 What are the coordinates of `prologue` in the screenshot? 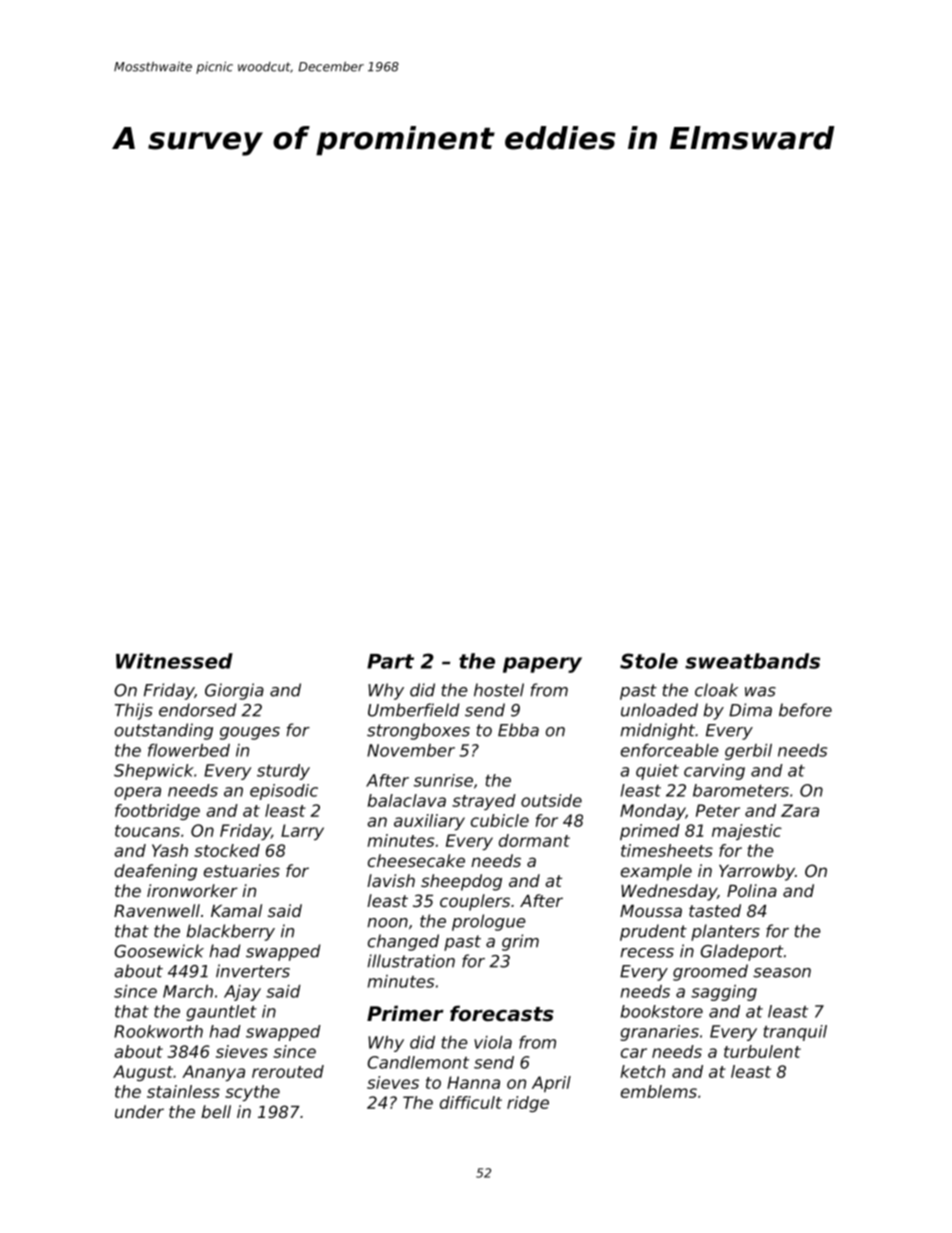 It's located at (489, 922).
